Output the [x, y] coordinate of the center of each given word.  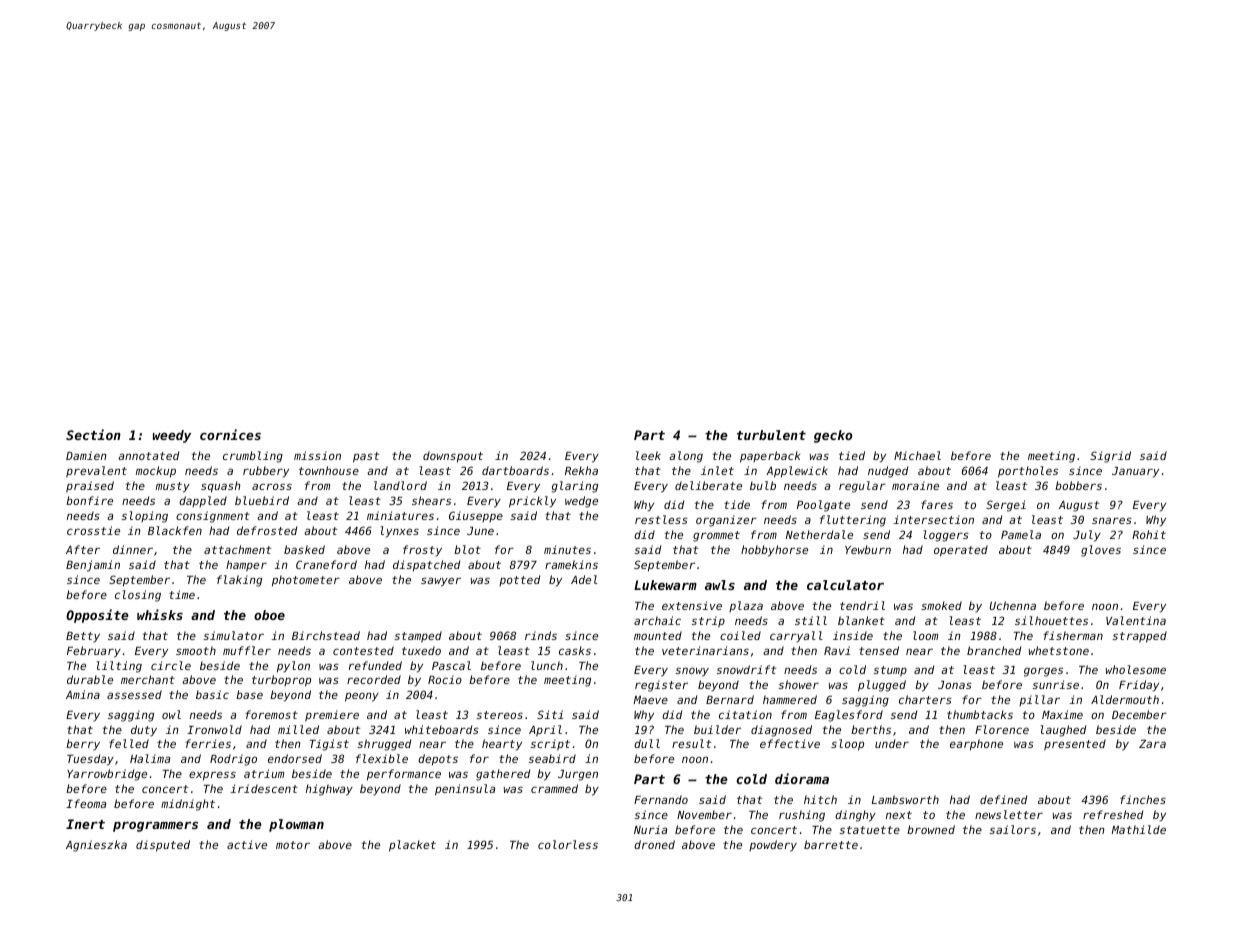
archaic [657, 620]
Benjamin [93, 566]
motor [293, 845]
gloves [1101, 551]
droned [654, 844]
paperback [770, 457]
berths [871, 729]
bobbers [1078, 485]
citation [745, 714]
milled [298, 729]
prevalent [96, 472]
